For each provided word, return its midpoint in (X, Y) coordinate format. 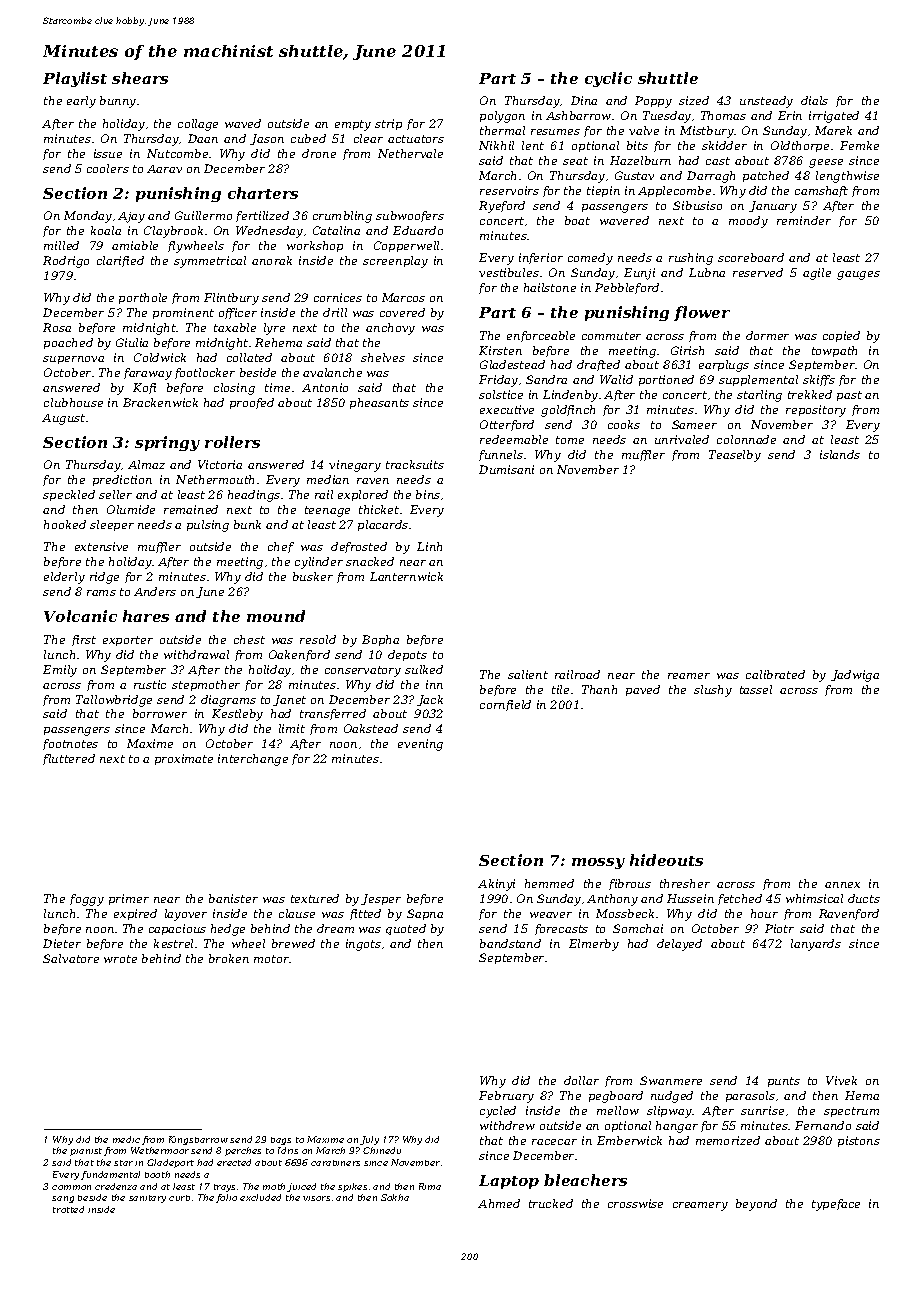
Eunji (639, 274)
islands (840, 454)
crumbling (342, 217)
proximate (184, 759)
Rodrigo (66, 262)
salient (528, 674)
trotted (68, 1209)
